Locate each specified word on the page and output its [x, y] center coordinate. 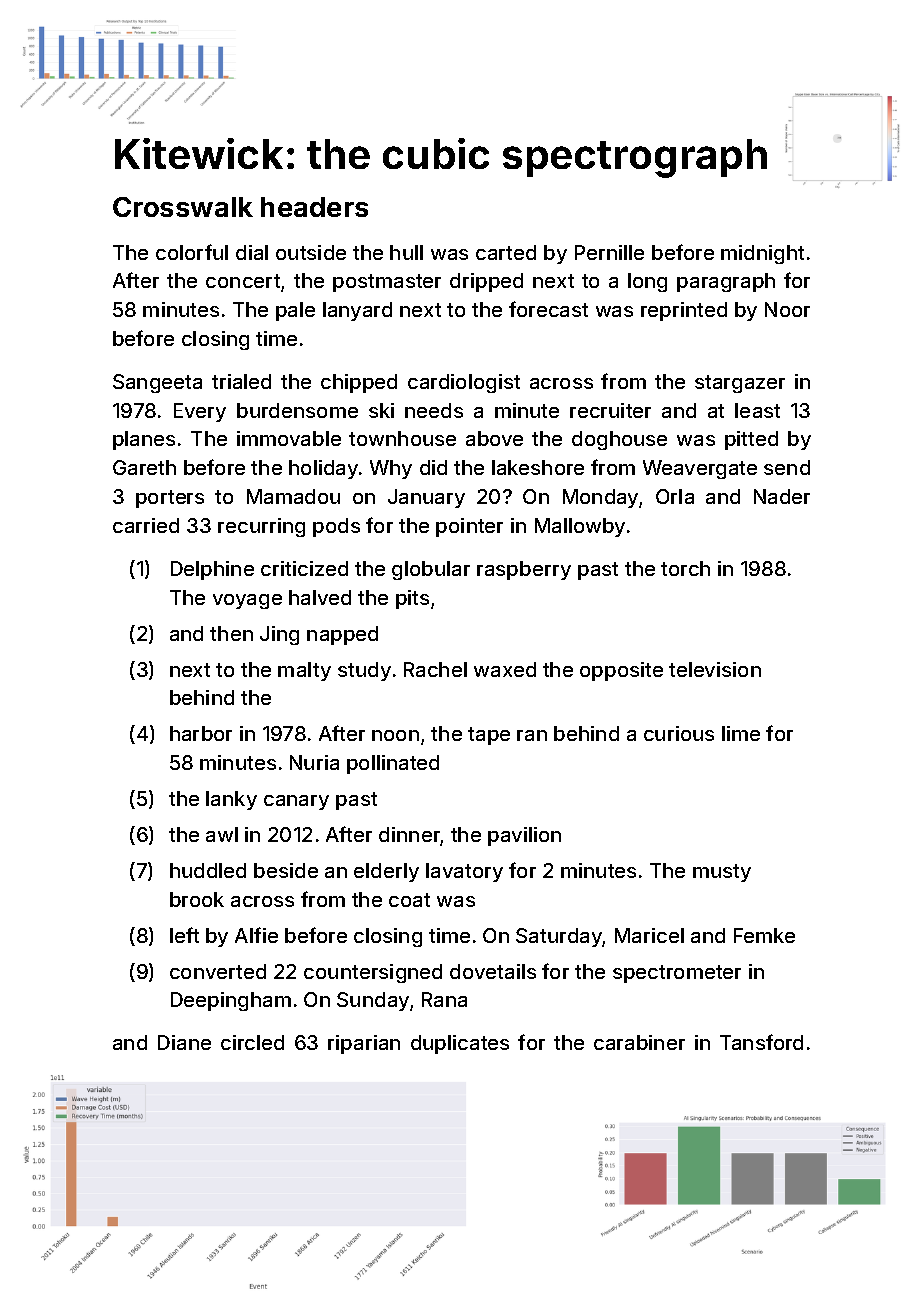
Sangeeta [157, 383]
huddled [208, 870]
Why [391, 469]
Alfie [256, 935]
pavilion [524, 836]
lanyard [357, 311]
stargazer [740, 384]
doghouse [619, 440]
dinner [410, 836]
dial [252, 252]
